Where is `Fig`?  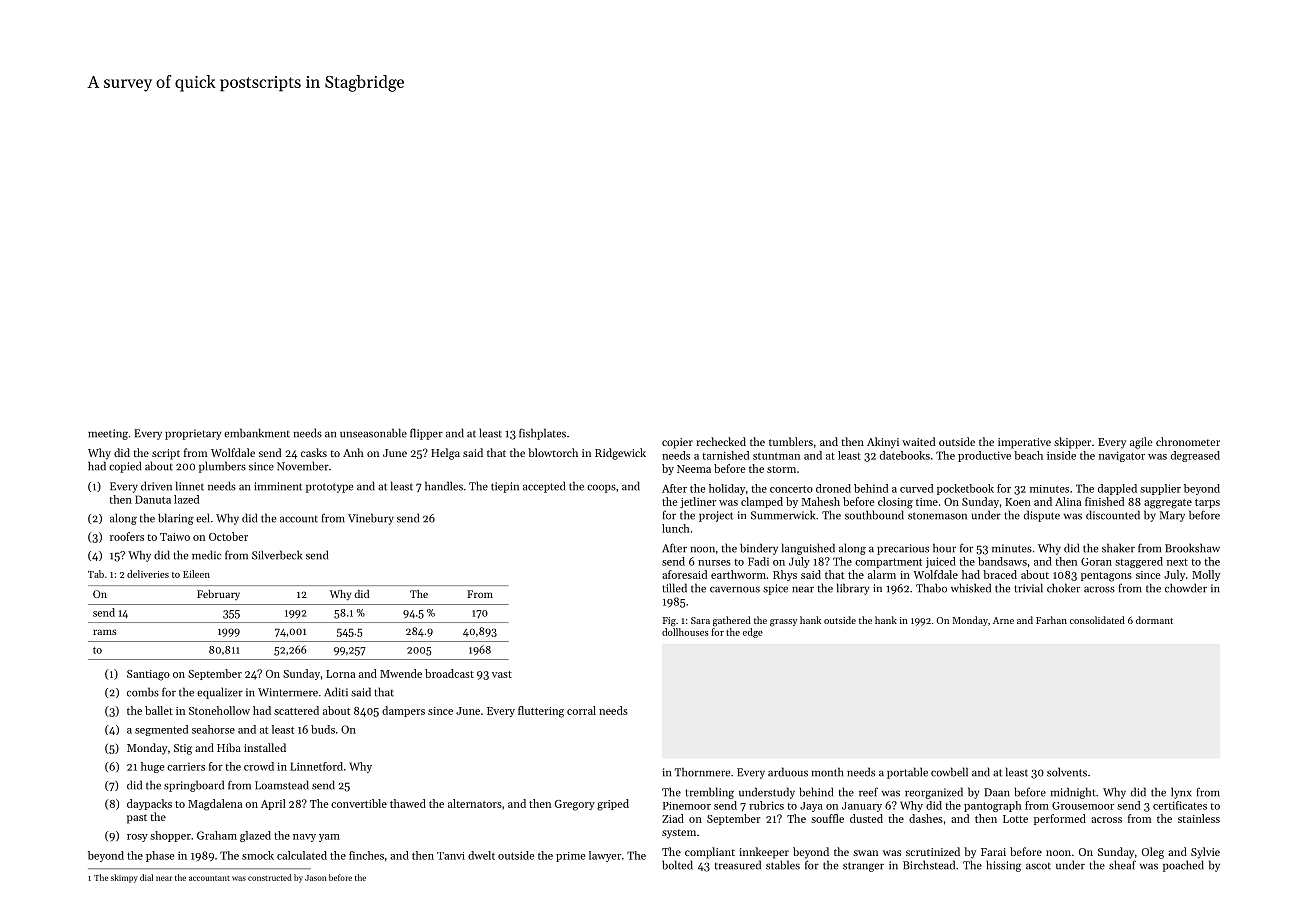
Fig is located at coordinates (669, 622).
